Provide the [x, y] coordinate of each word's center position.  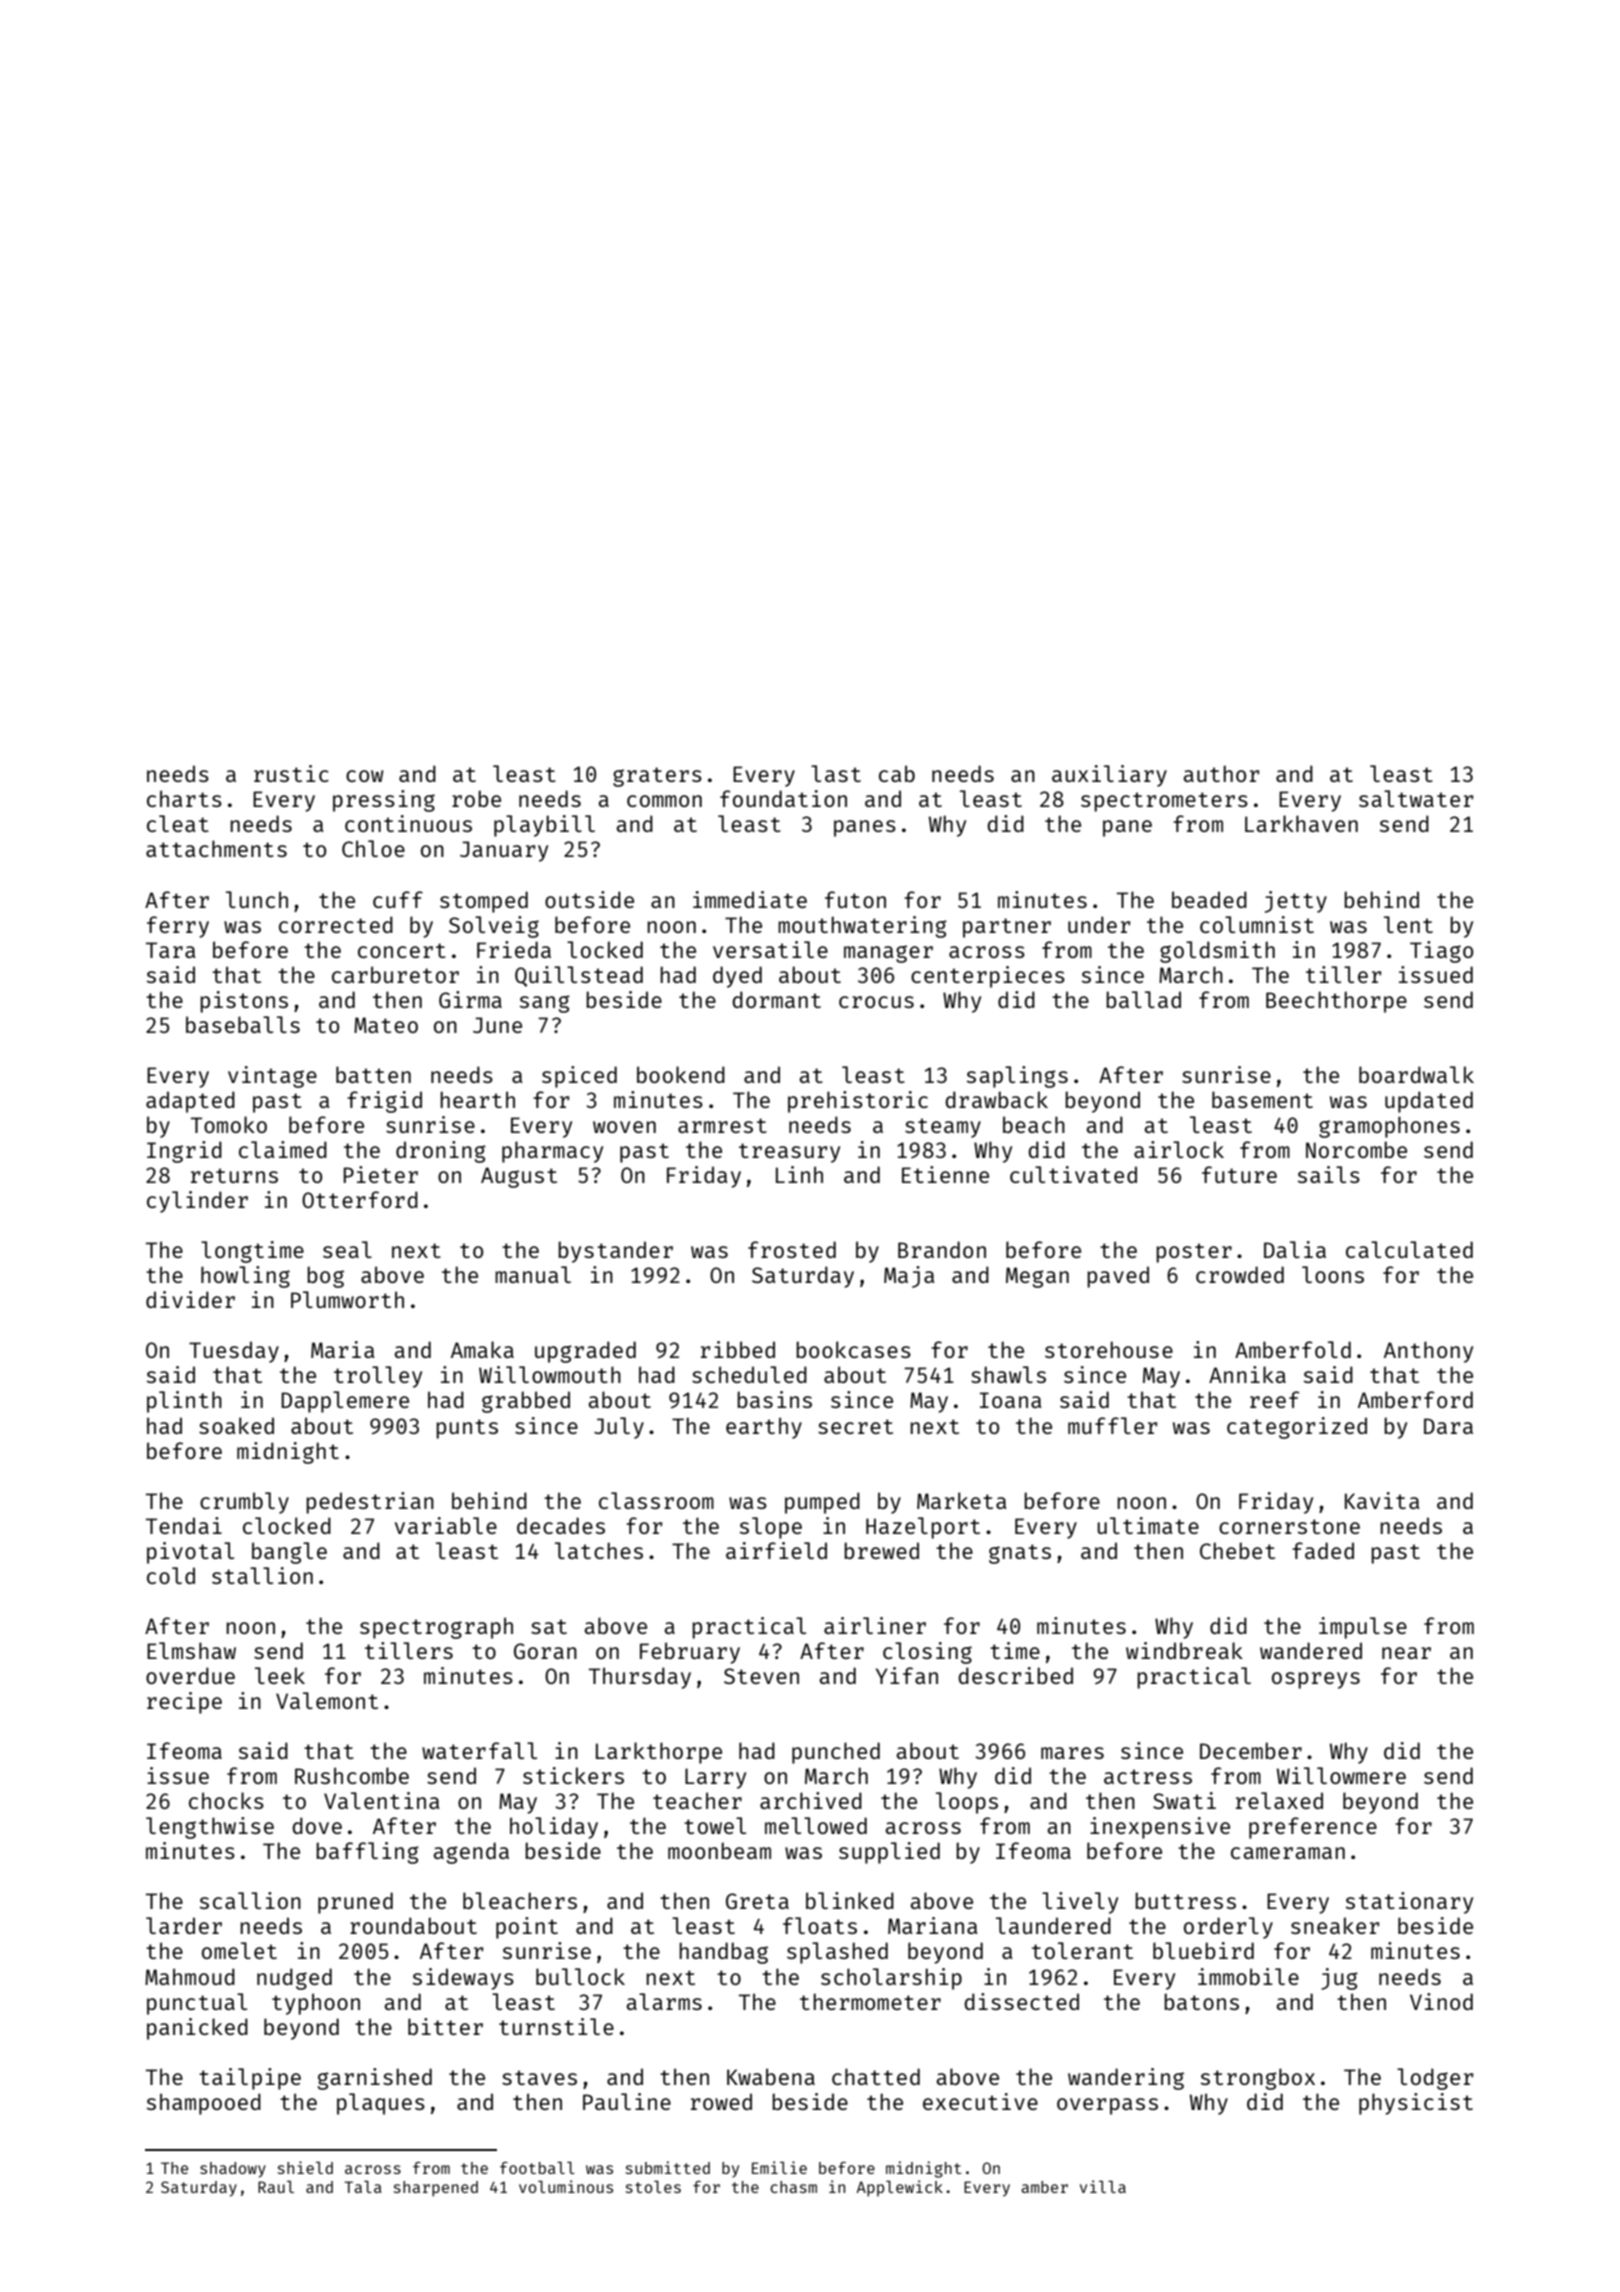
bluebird [1203, 1950]
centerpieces [988, 977]
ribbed [738, 1349]
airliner [875, 1625]
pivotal [190, 1553]
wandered [1311, 1650]
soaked [236, 1425]
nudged [294, 1979]
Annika [1247, 1374]
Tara [170, 950]
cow [365, 776]
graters [657, 777]
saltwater [1416, 798]
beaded [1209, 899]
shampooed [204, 2104]
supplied [889, 1853]
